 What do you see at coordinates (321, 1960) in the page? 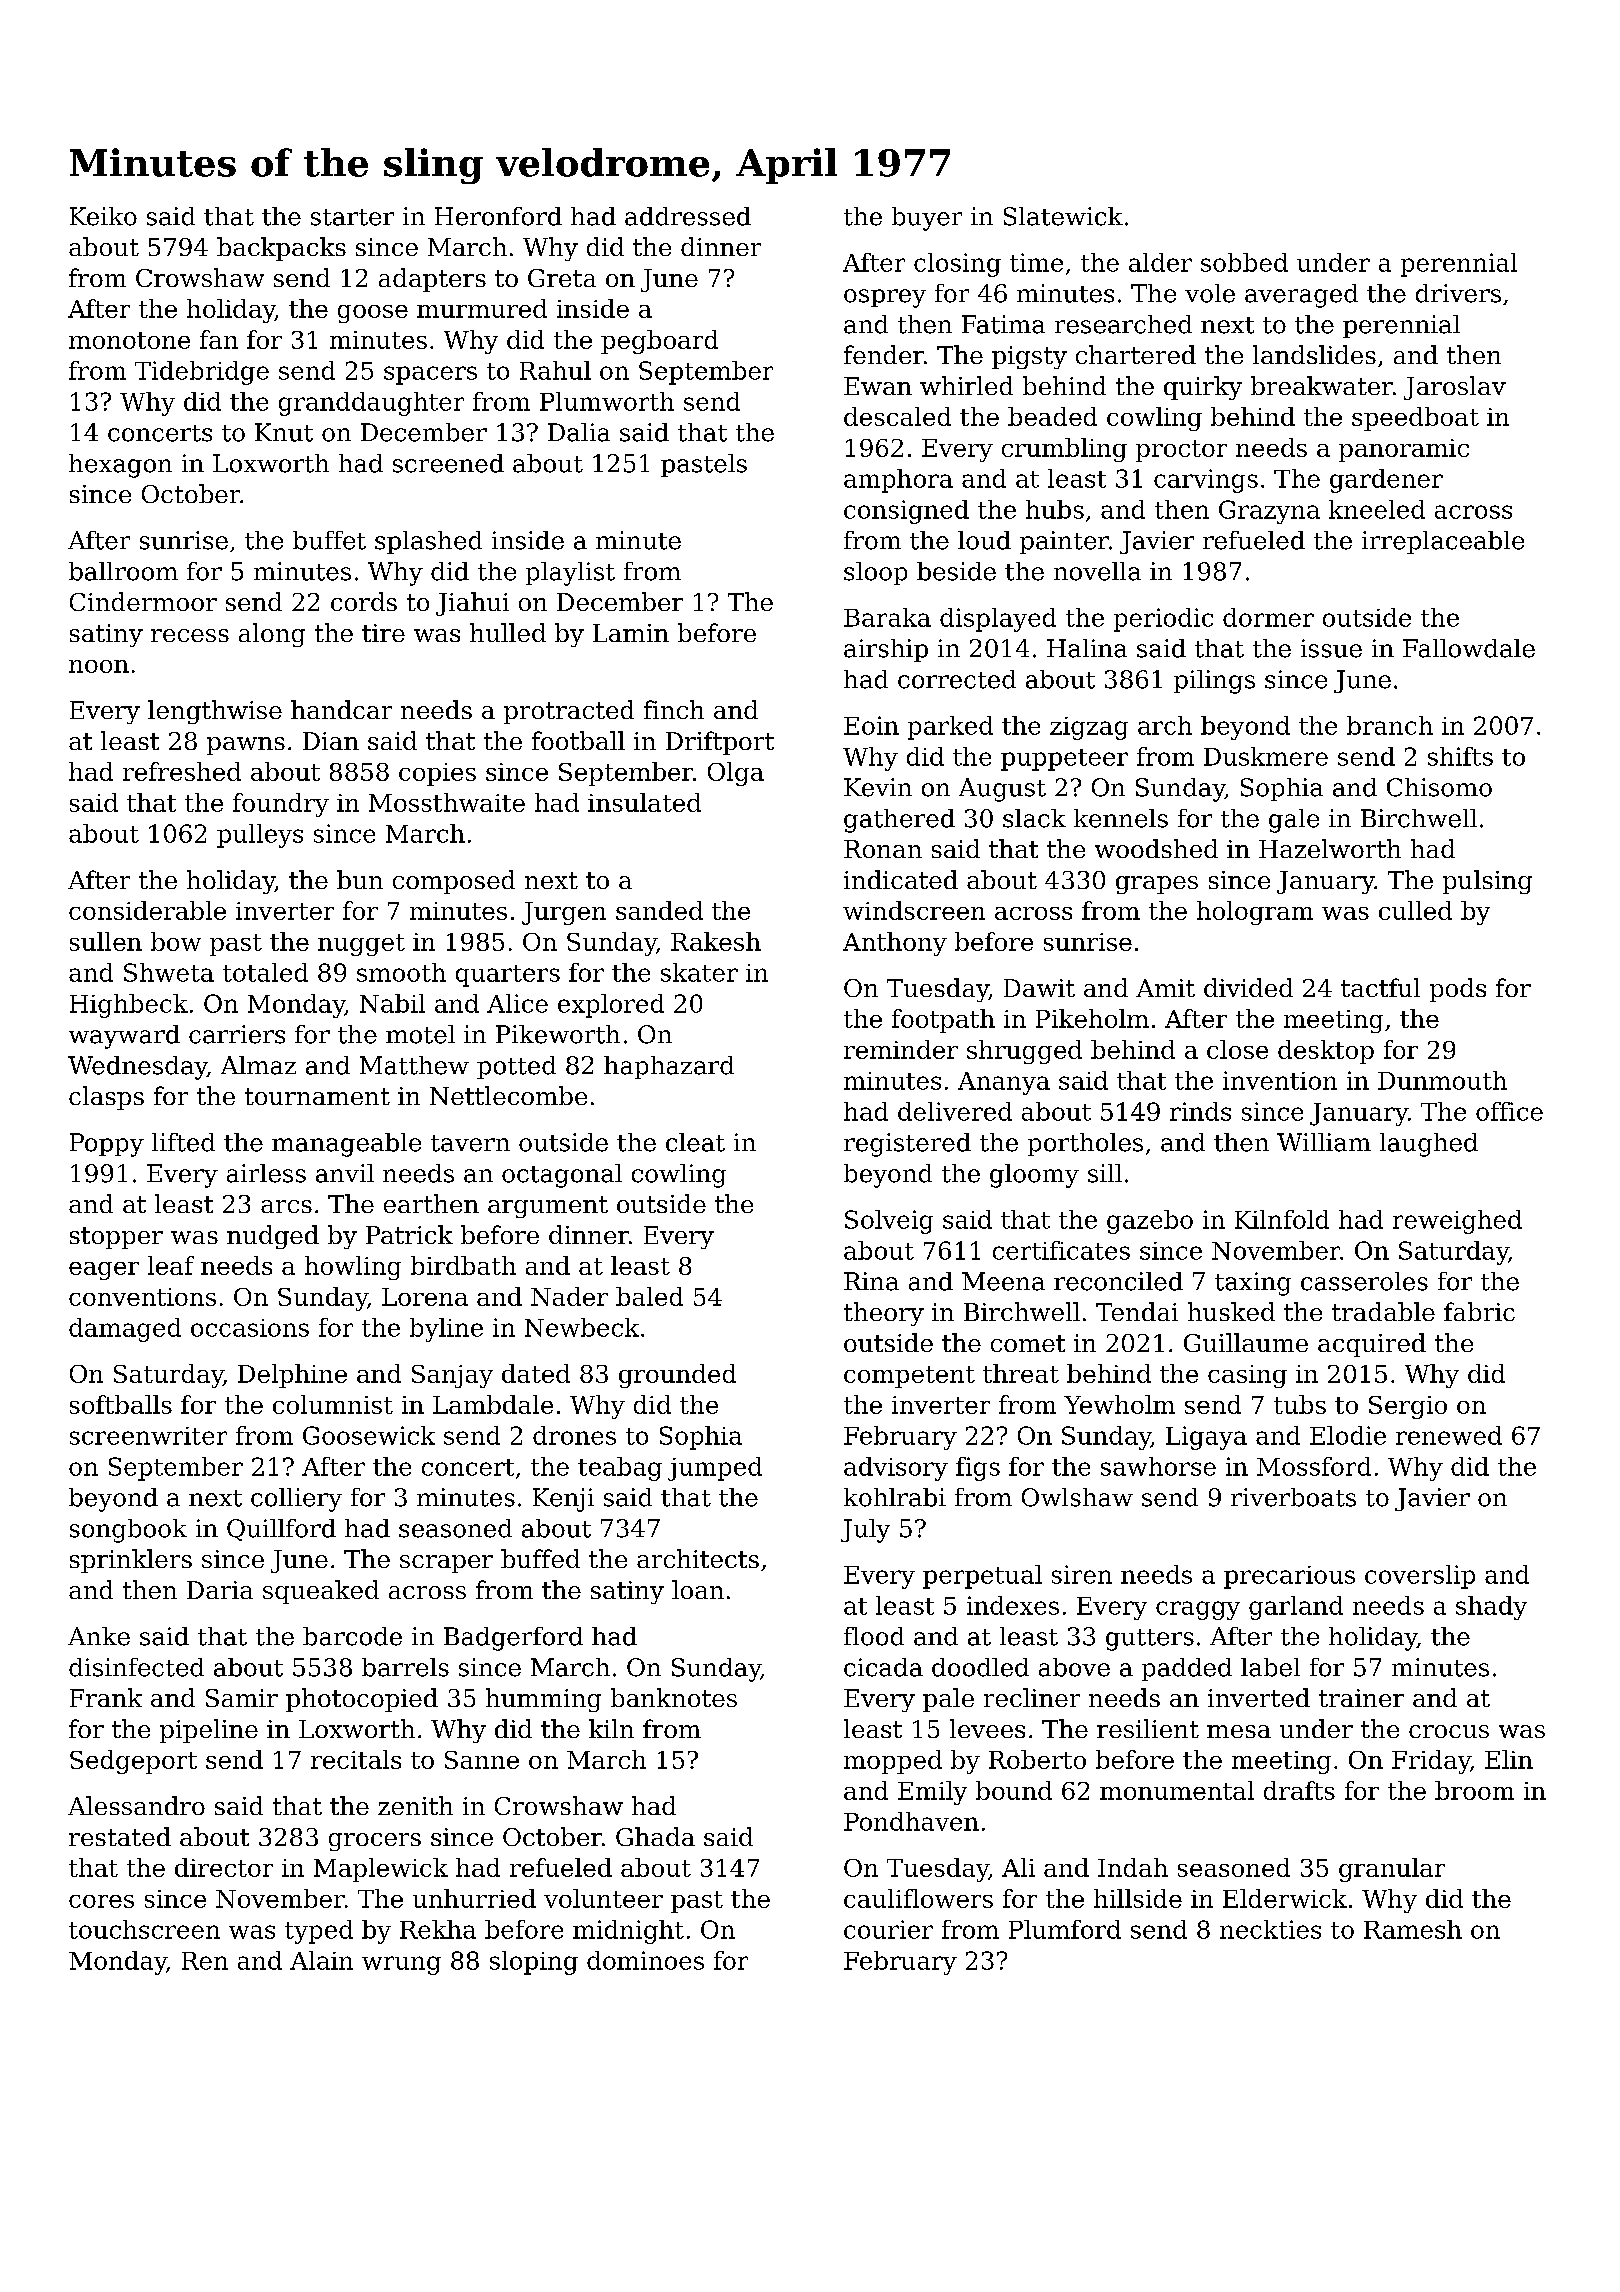
I see `Alain` at bounding box center [321, 1960].
